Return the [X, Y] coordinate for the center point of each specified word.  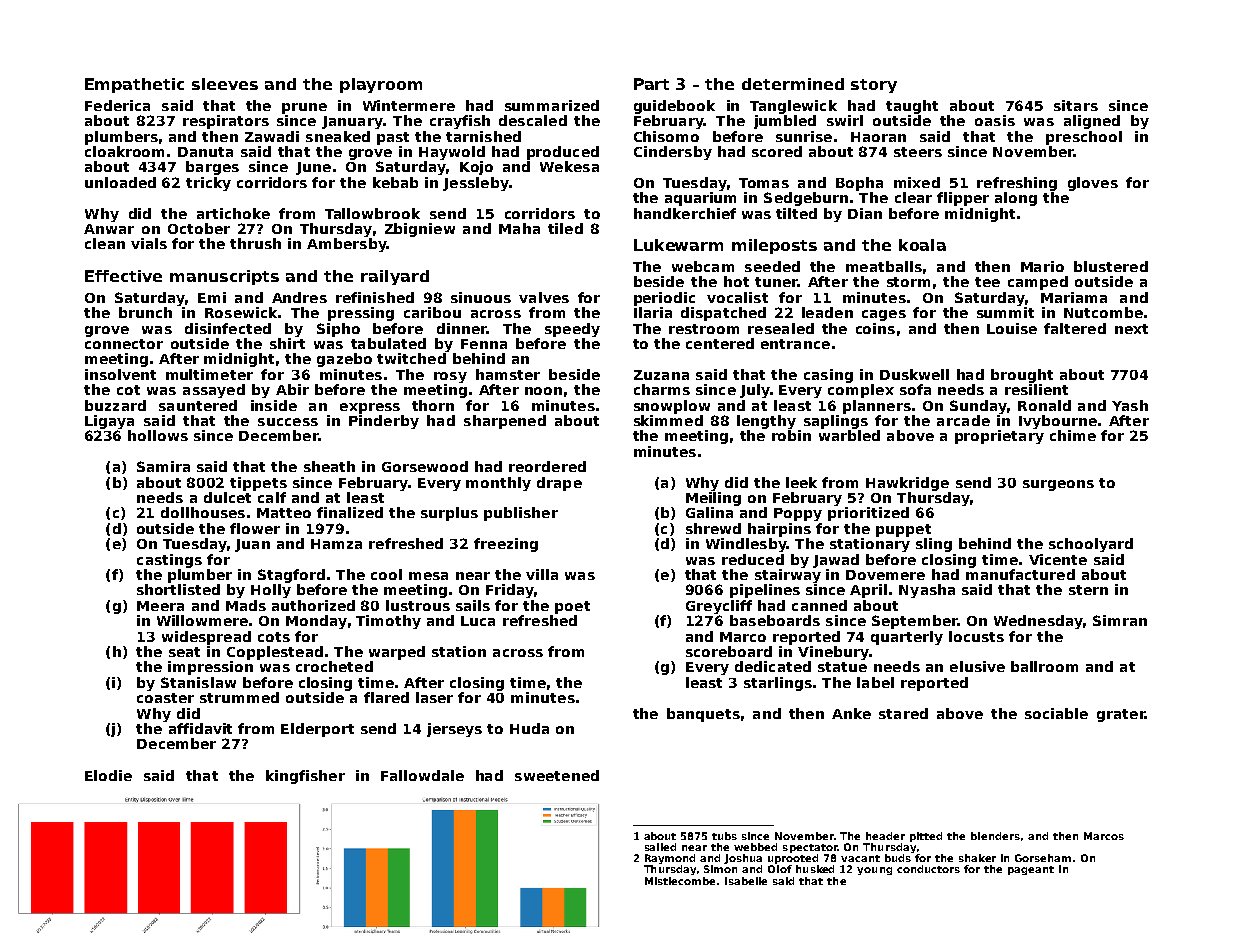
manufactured [1020, 574]
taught [912, 107]
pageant [1031, 870]
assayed [214, 391]
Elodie [108, 775]
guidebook [674, 107]
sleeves [225, 84]
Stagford [291, 576]
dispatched [723, 314]
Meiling [713, 499]
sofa [915, 389]
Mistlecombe [680, 881]
